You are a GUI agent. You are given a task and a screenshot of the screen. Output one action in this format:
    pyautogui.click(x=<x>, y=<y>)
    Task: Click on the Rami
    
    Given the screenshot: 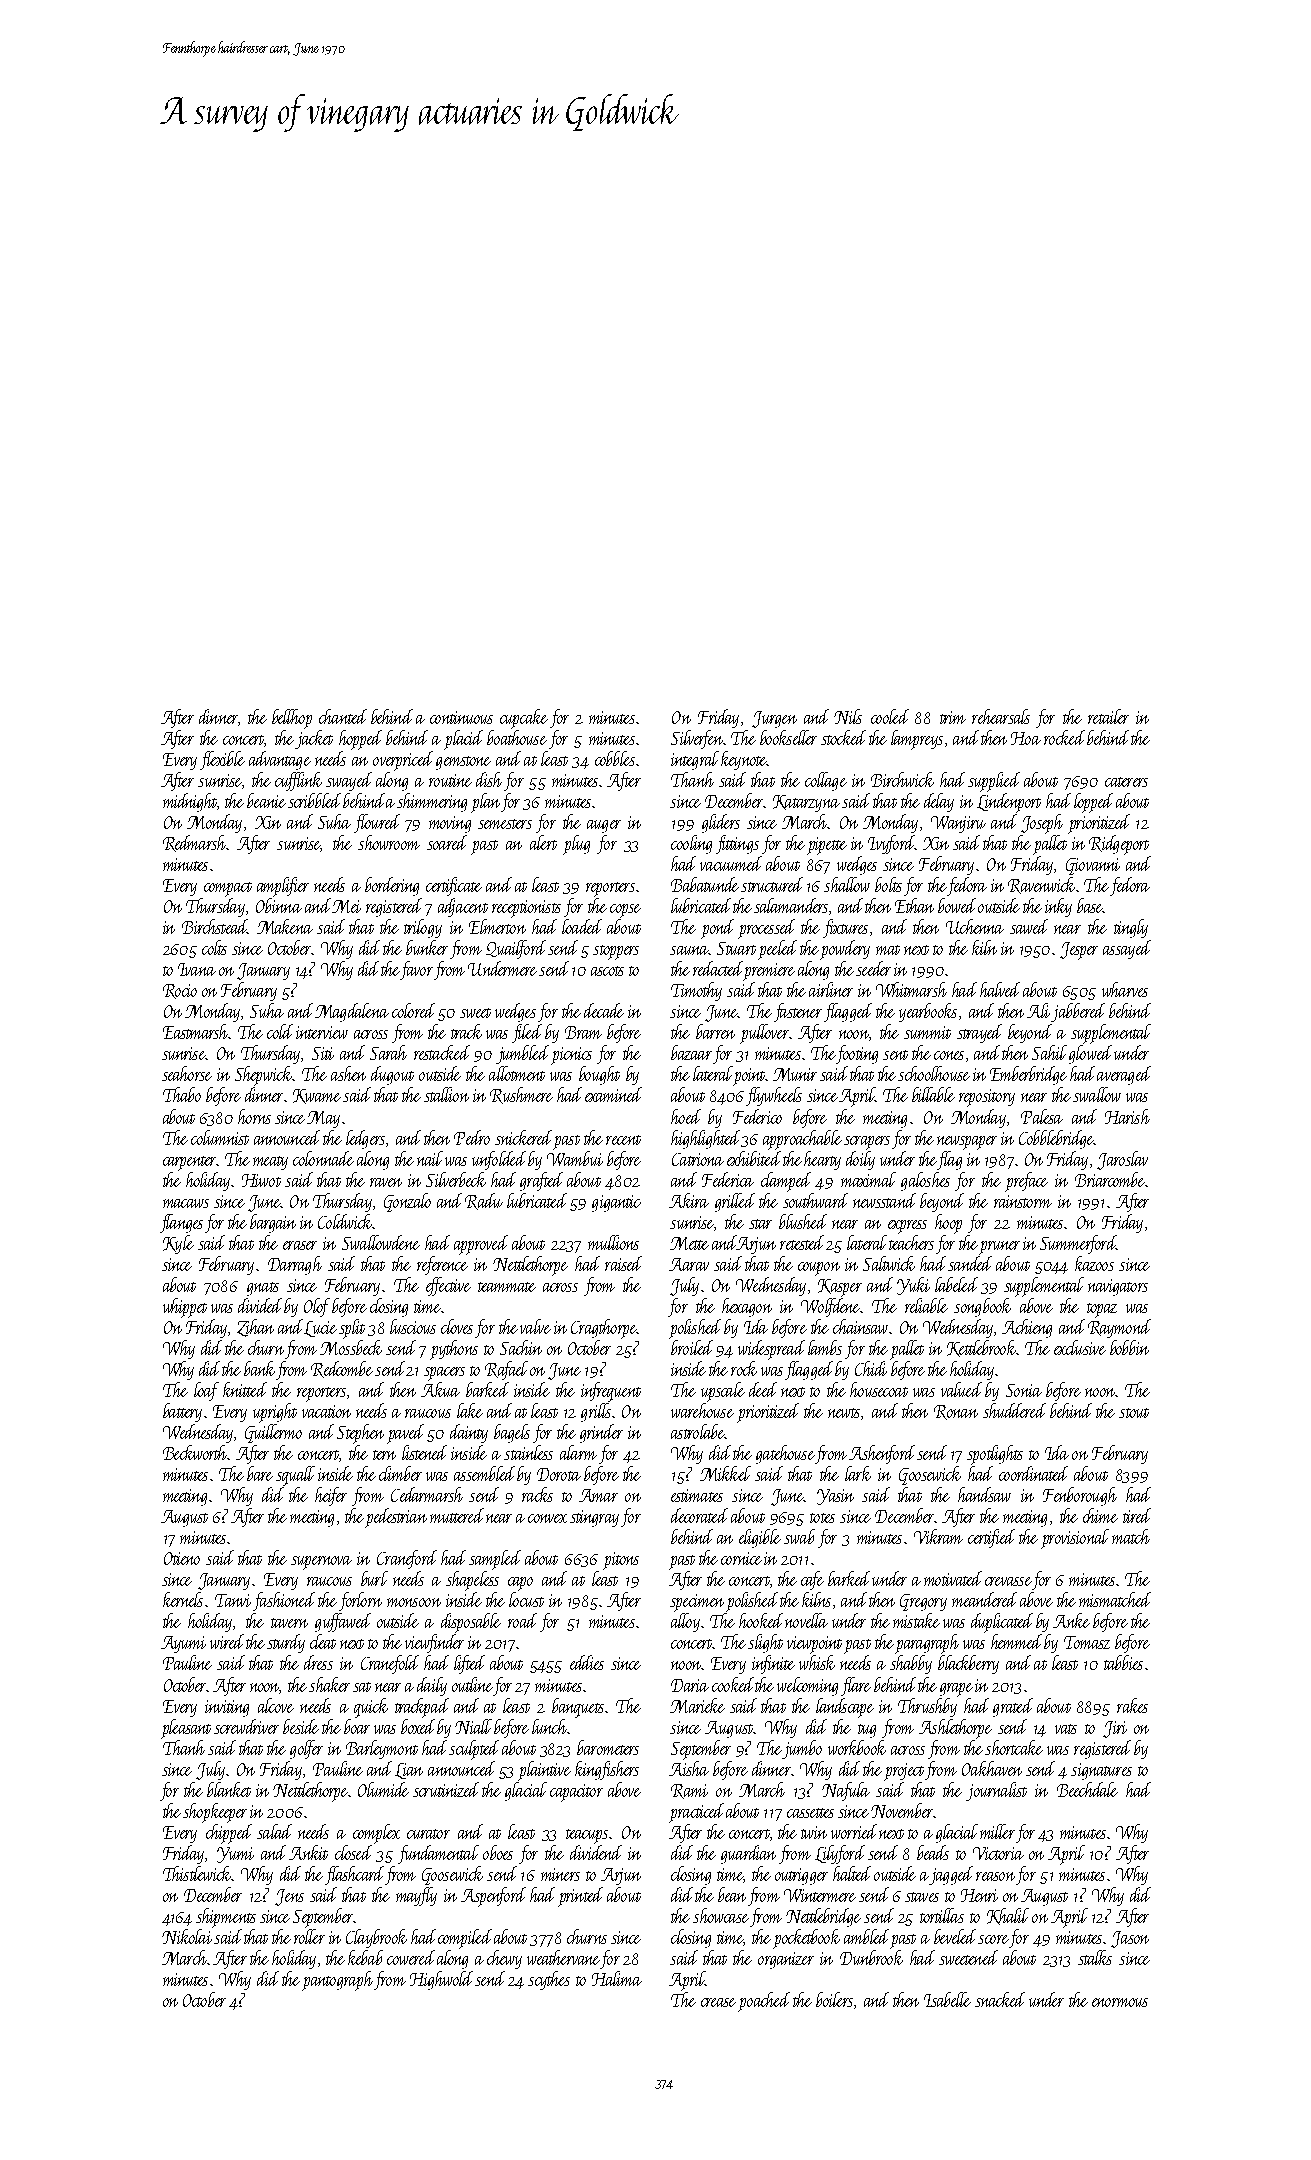 What is the action you would take?
    pyautogui.click(x=689, y=1791)
